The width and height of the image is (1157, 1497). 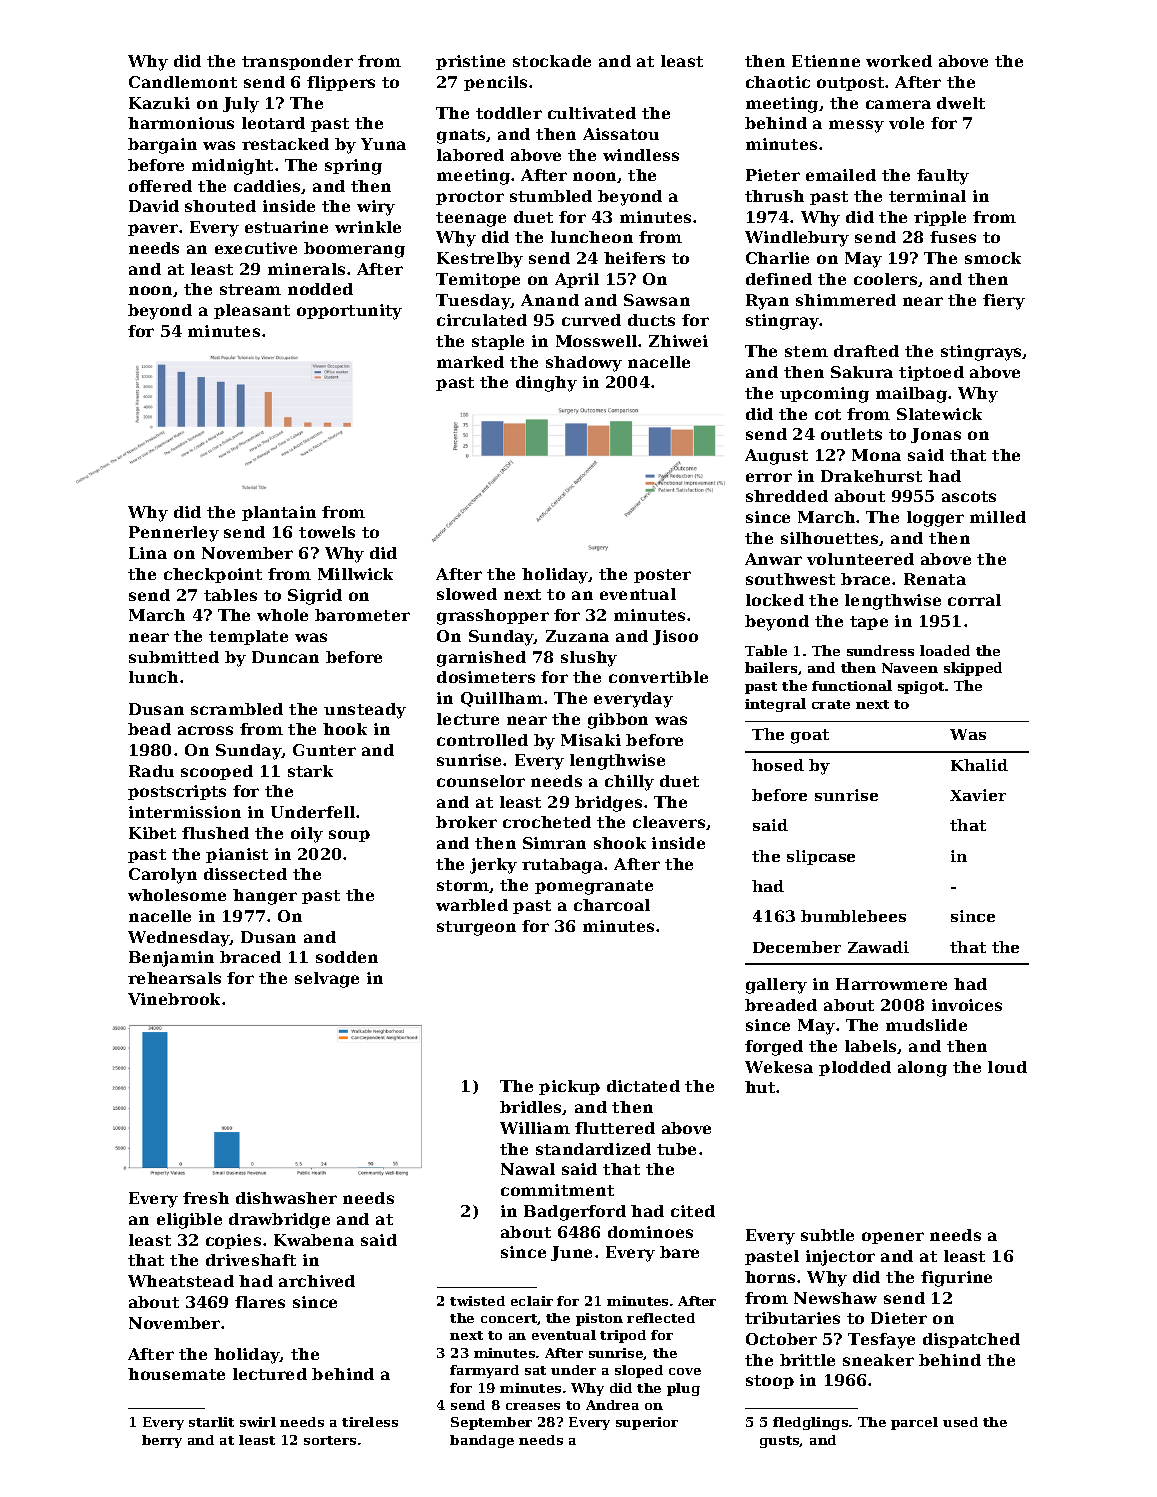 I want to click on ascots, so click(x=969, y=496).
